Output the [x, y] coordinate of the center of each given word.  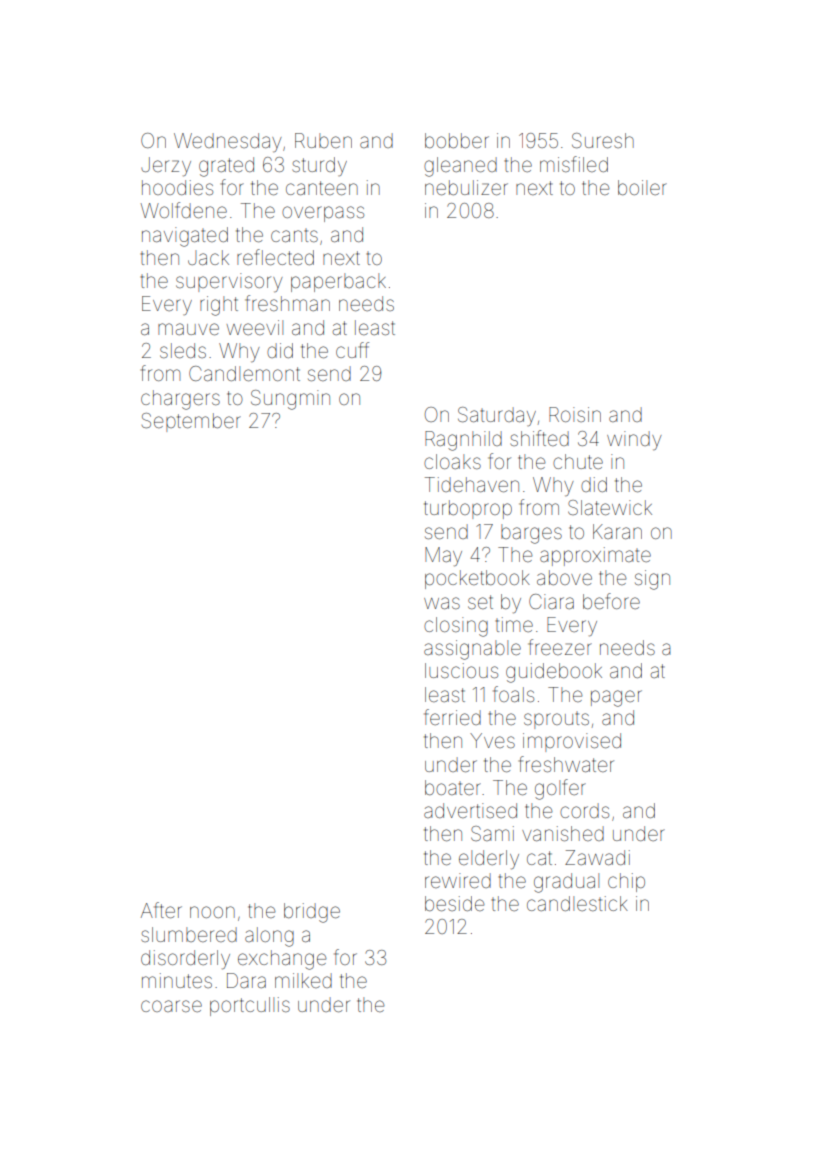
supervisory [229, 282]
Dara [246, 980]
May [443, 557]
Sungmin [290, 400]
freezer [560, 647]
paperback [338, 282]
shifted [539, 438]
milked [303, 980]
